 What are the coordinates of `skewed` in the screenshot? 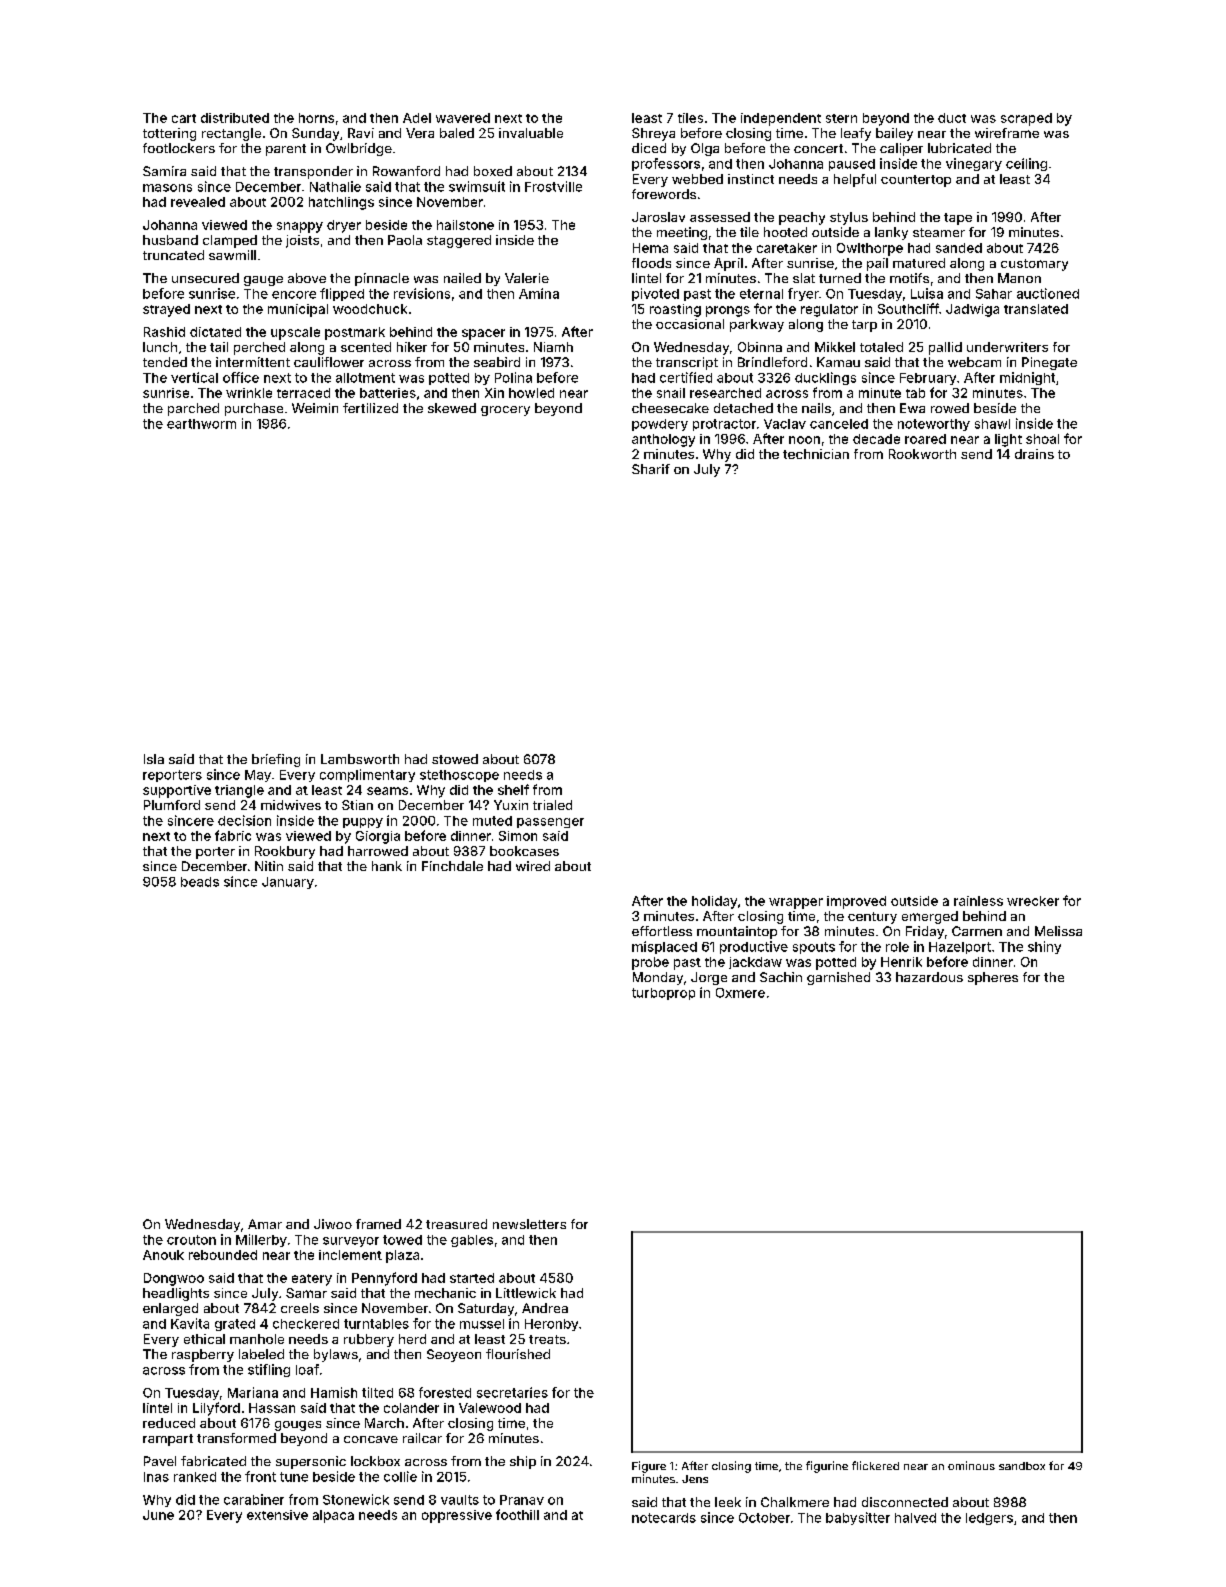 It's located at (452, 408).
